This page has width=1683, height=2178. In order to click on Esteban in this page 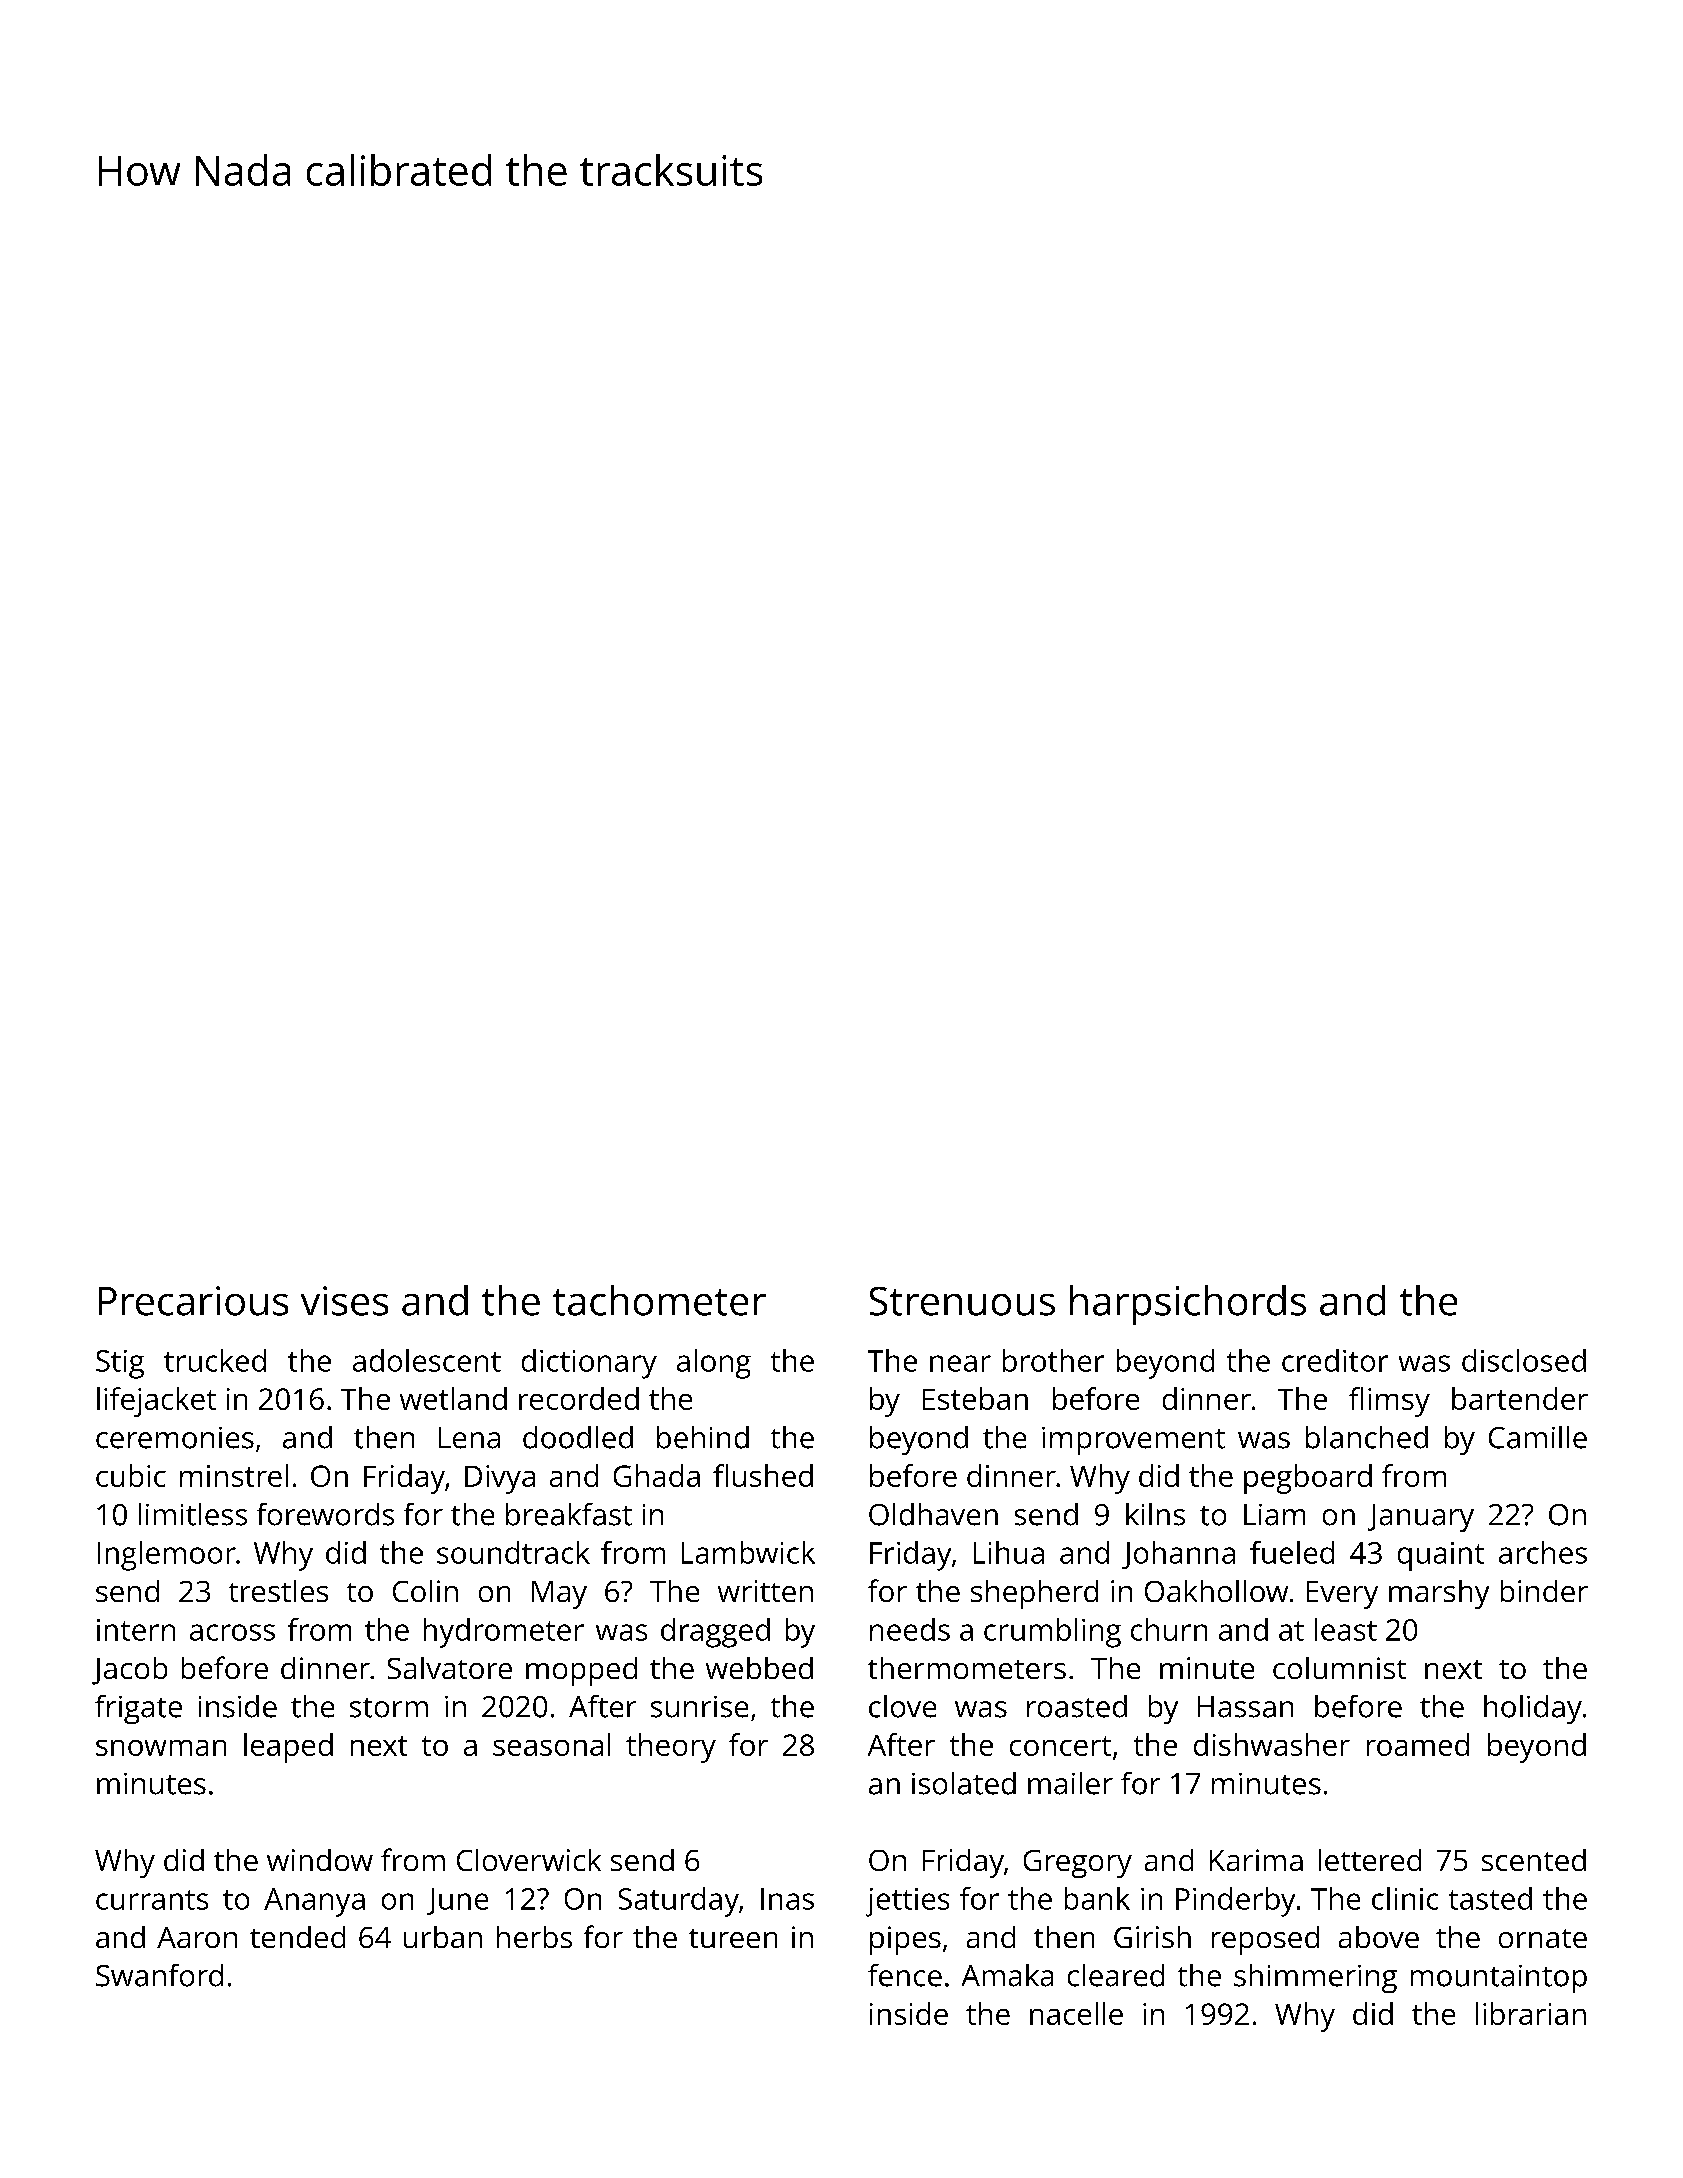, I will do `click(975, 1398)`.
